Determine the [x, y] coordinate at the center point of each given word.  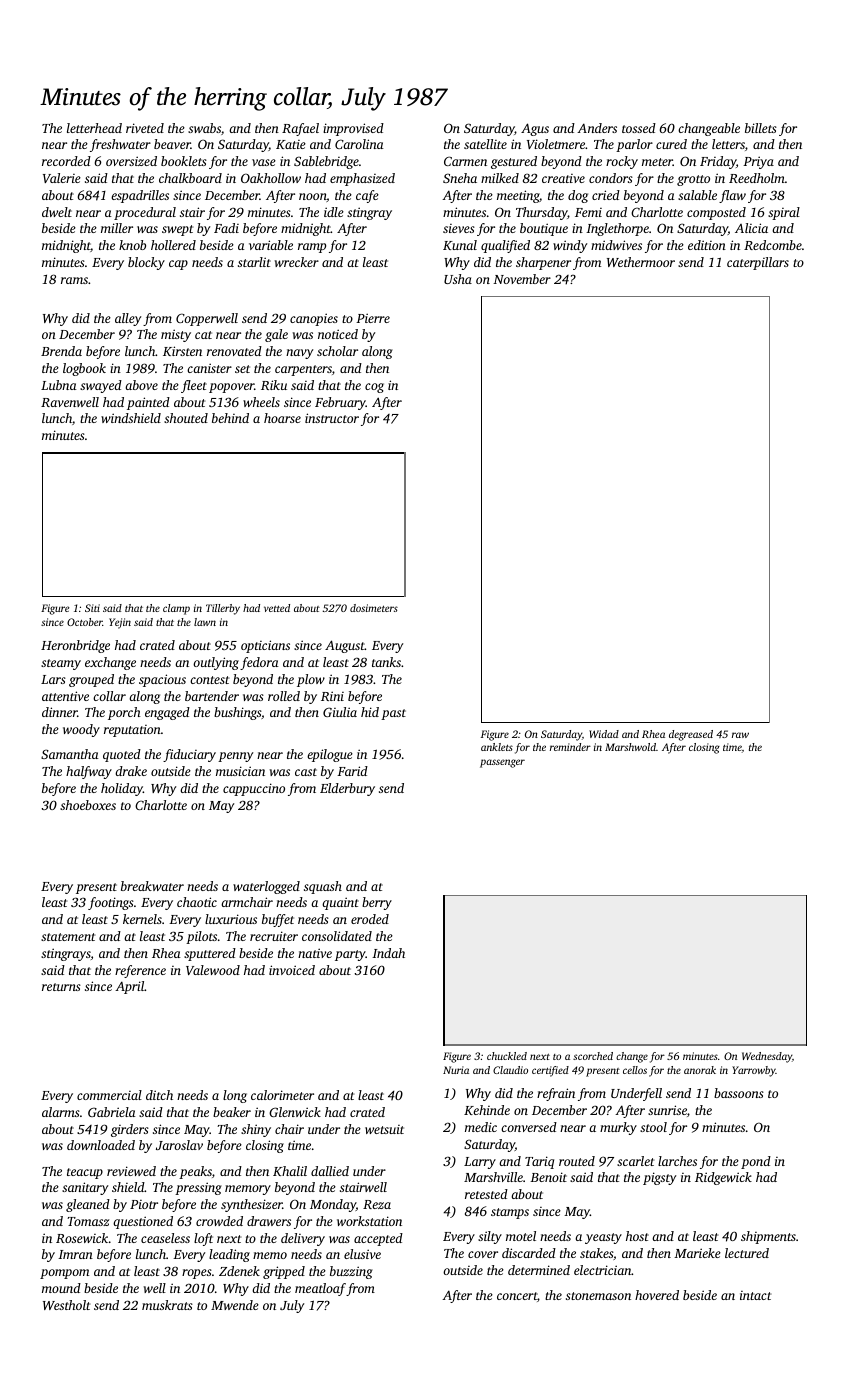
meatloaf [320, 1289]
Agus [535, 129]
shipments [768, 1237]
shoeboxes [88, 805]
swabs [204, 128]
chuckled [507, 1056]
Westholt [66, 1305]
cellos [635, 1070]
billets [761, 128]
